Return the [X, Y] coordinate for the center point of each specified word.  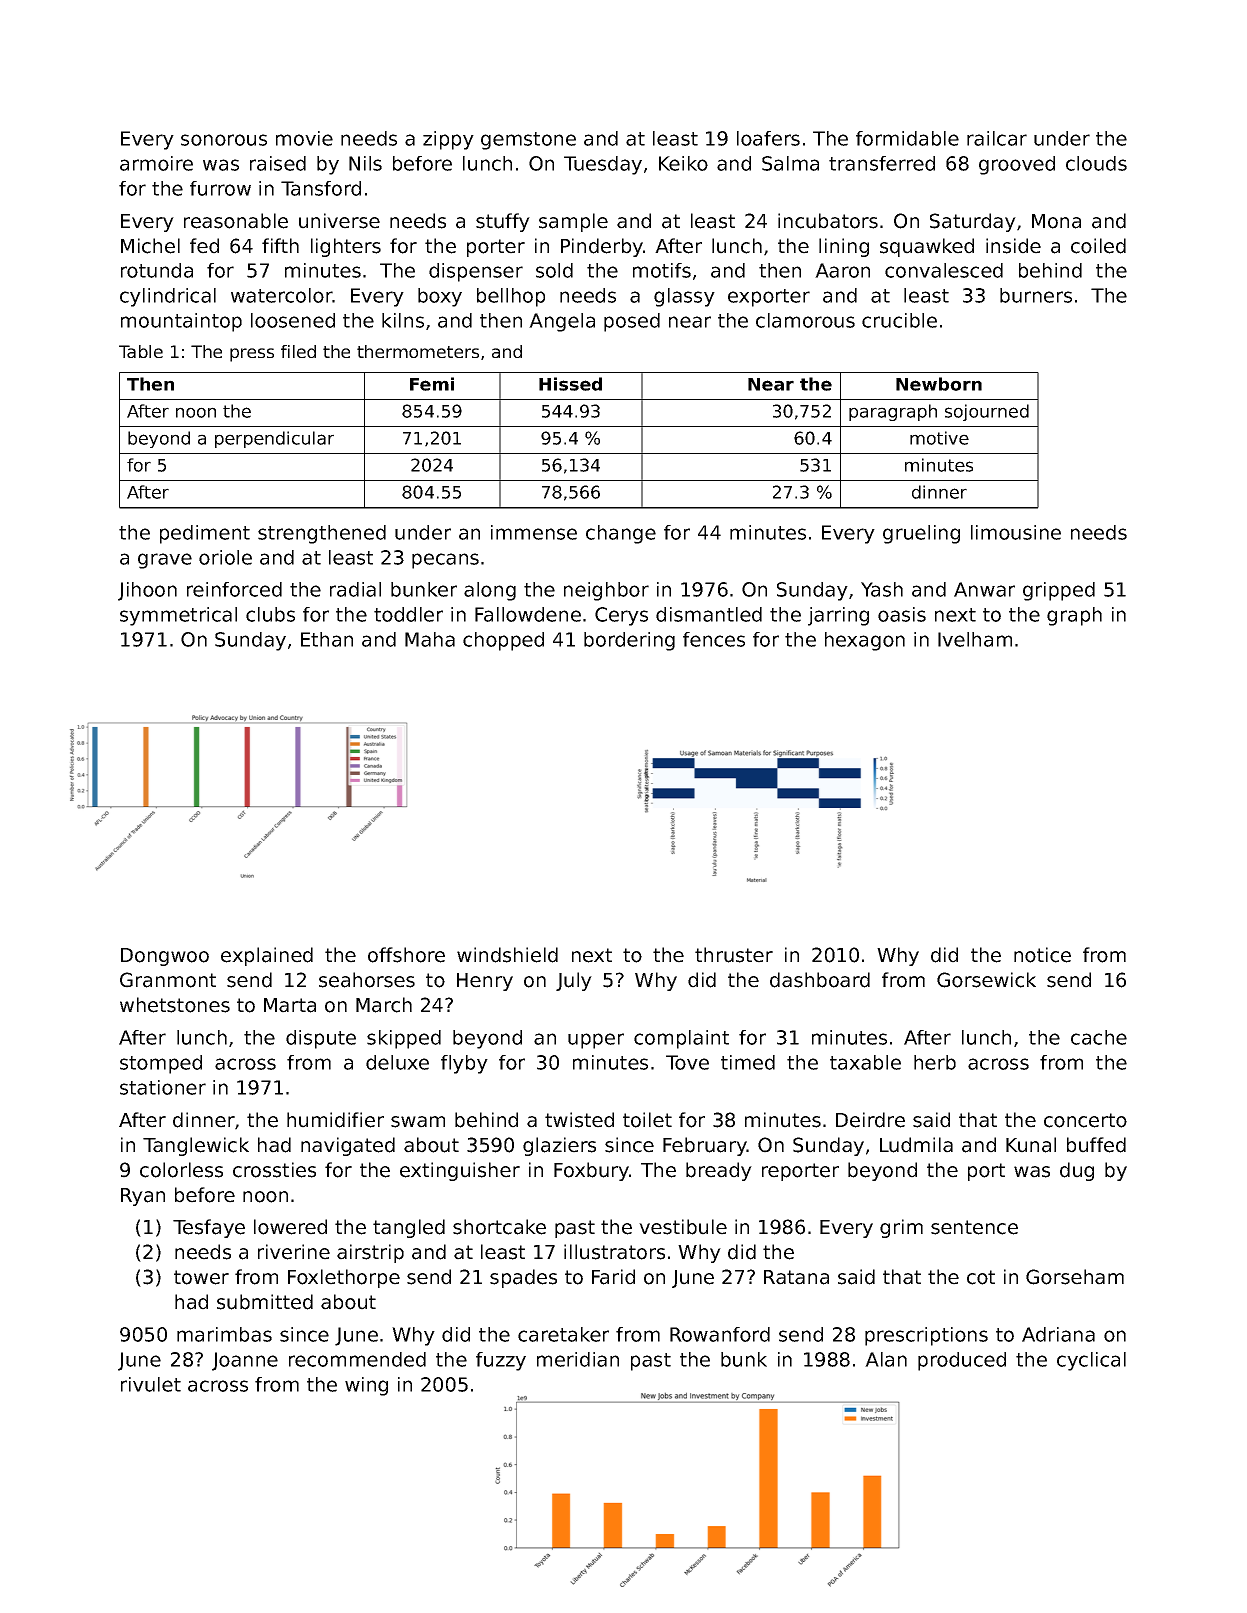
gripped [1059, 591]
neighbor [606, 591]
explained [267, 956]
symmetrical [178, 616]
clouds [1096, 163]
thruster [734, 955]
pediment [205, 534]
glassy [684, 297]
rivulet [151, 1384]
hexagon [865, 641]
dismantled [709, 614]
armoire [156, 163]
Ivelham [975, 639]
